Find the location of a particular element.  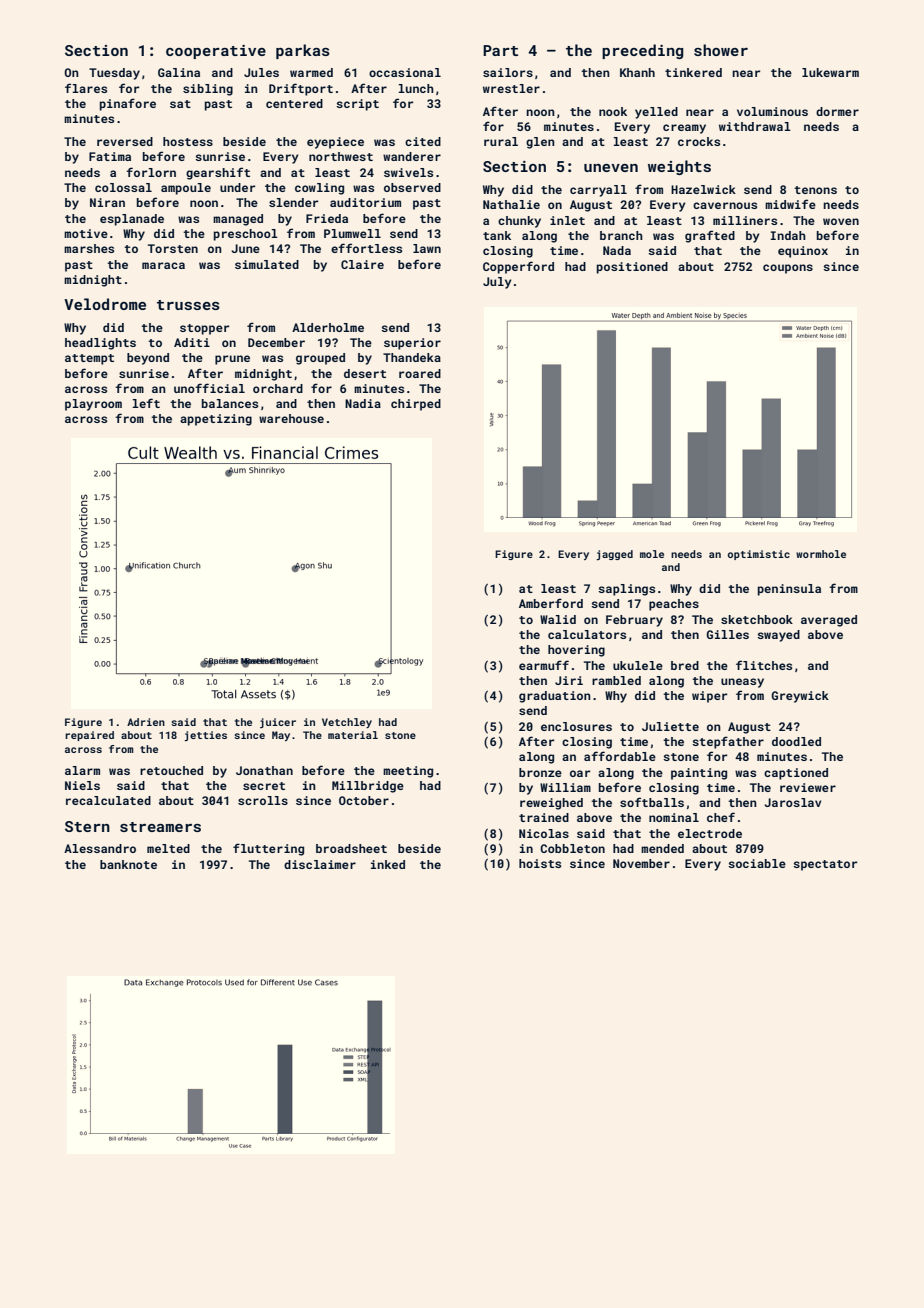

glen is located at coordinates (540, 143).
